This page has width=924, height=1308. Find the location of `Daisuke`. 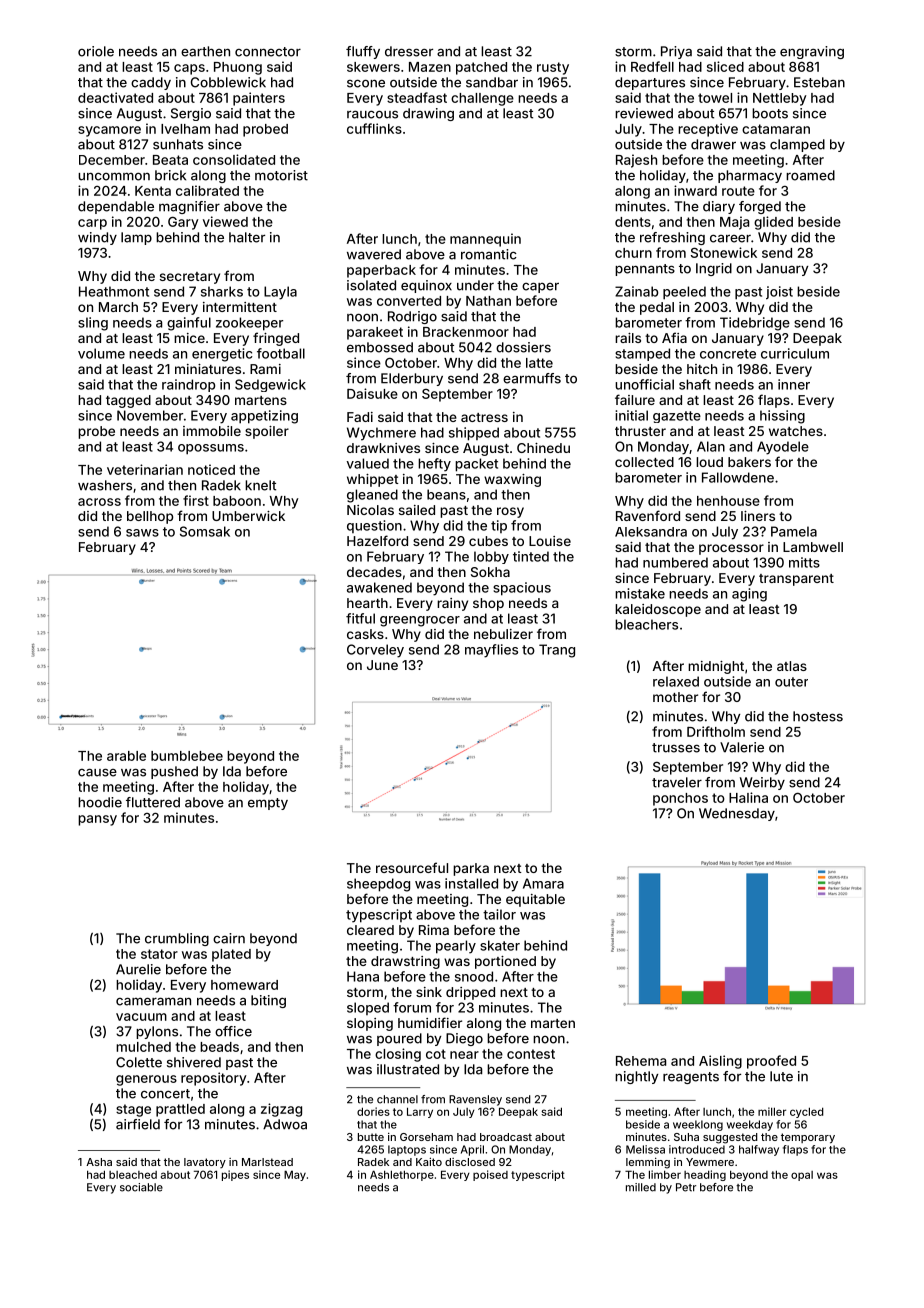

Daisuke is located at coordinates (372, 393).
